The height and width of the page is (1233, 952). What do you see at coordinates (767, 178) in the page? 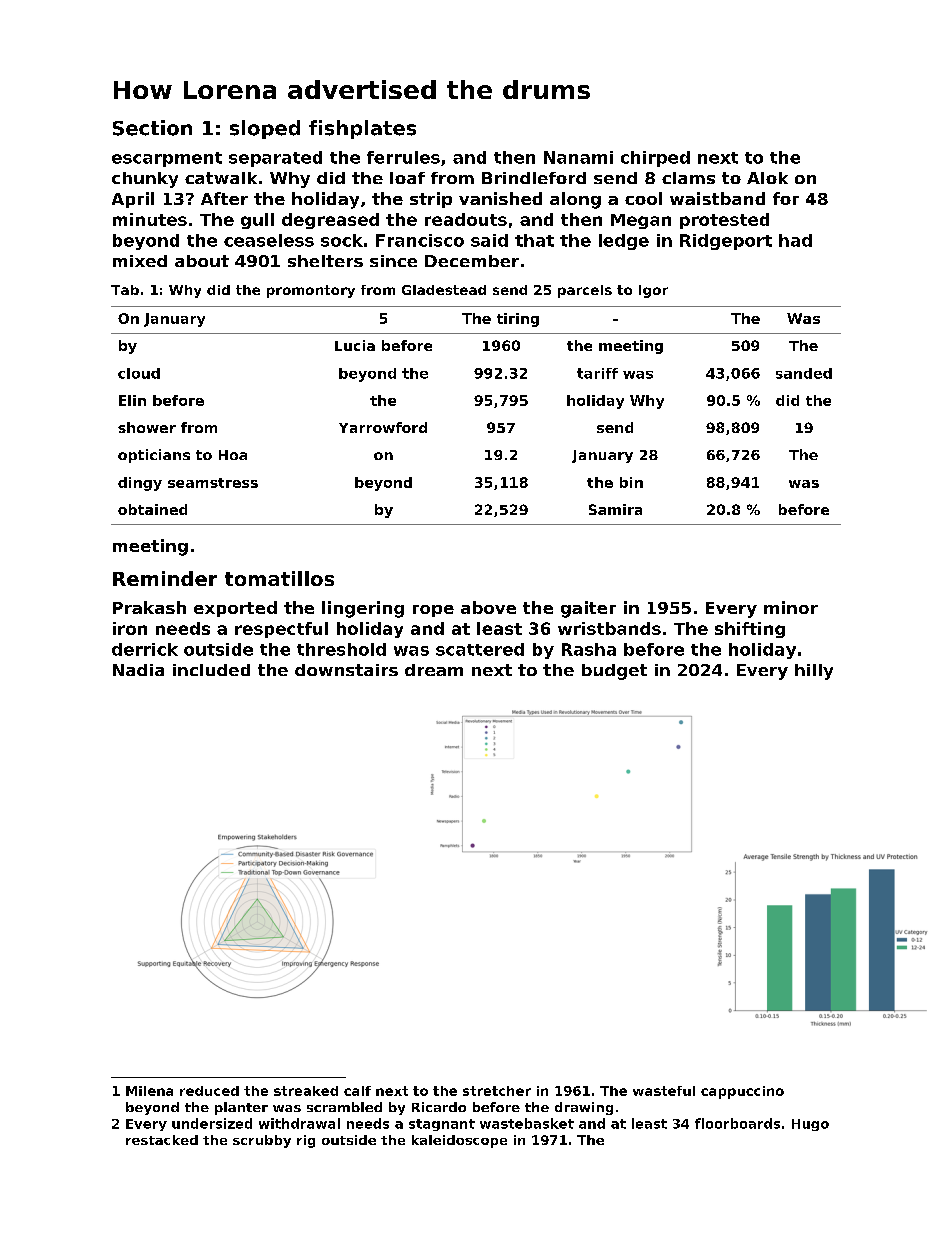
I see `Alok` at bounding box center [767, 178].
